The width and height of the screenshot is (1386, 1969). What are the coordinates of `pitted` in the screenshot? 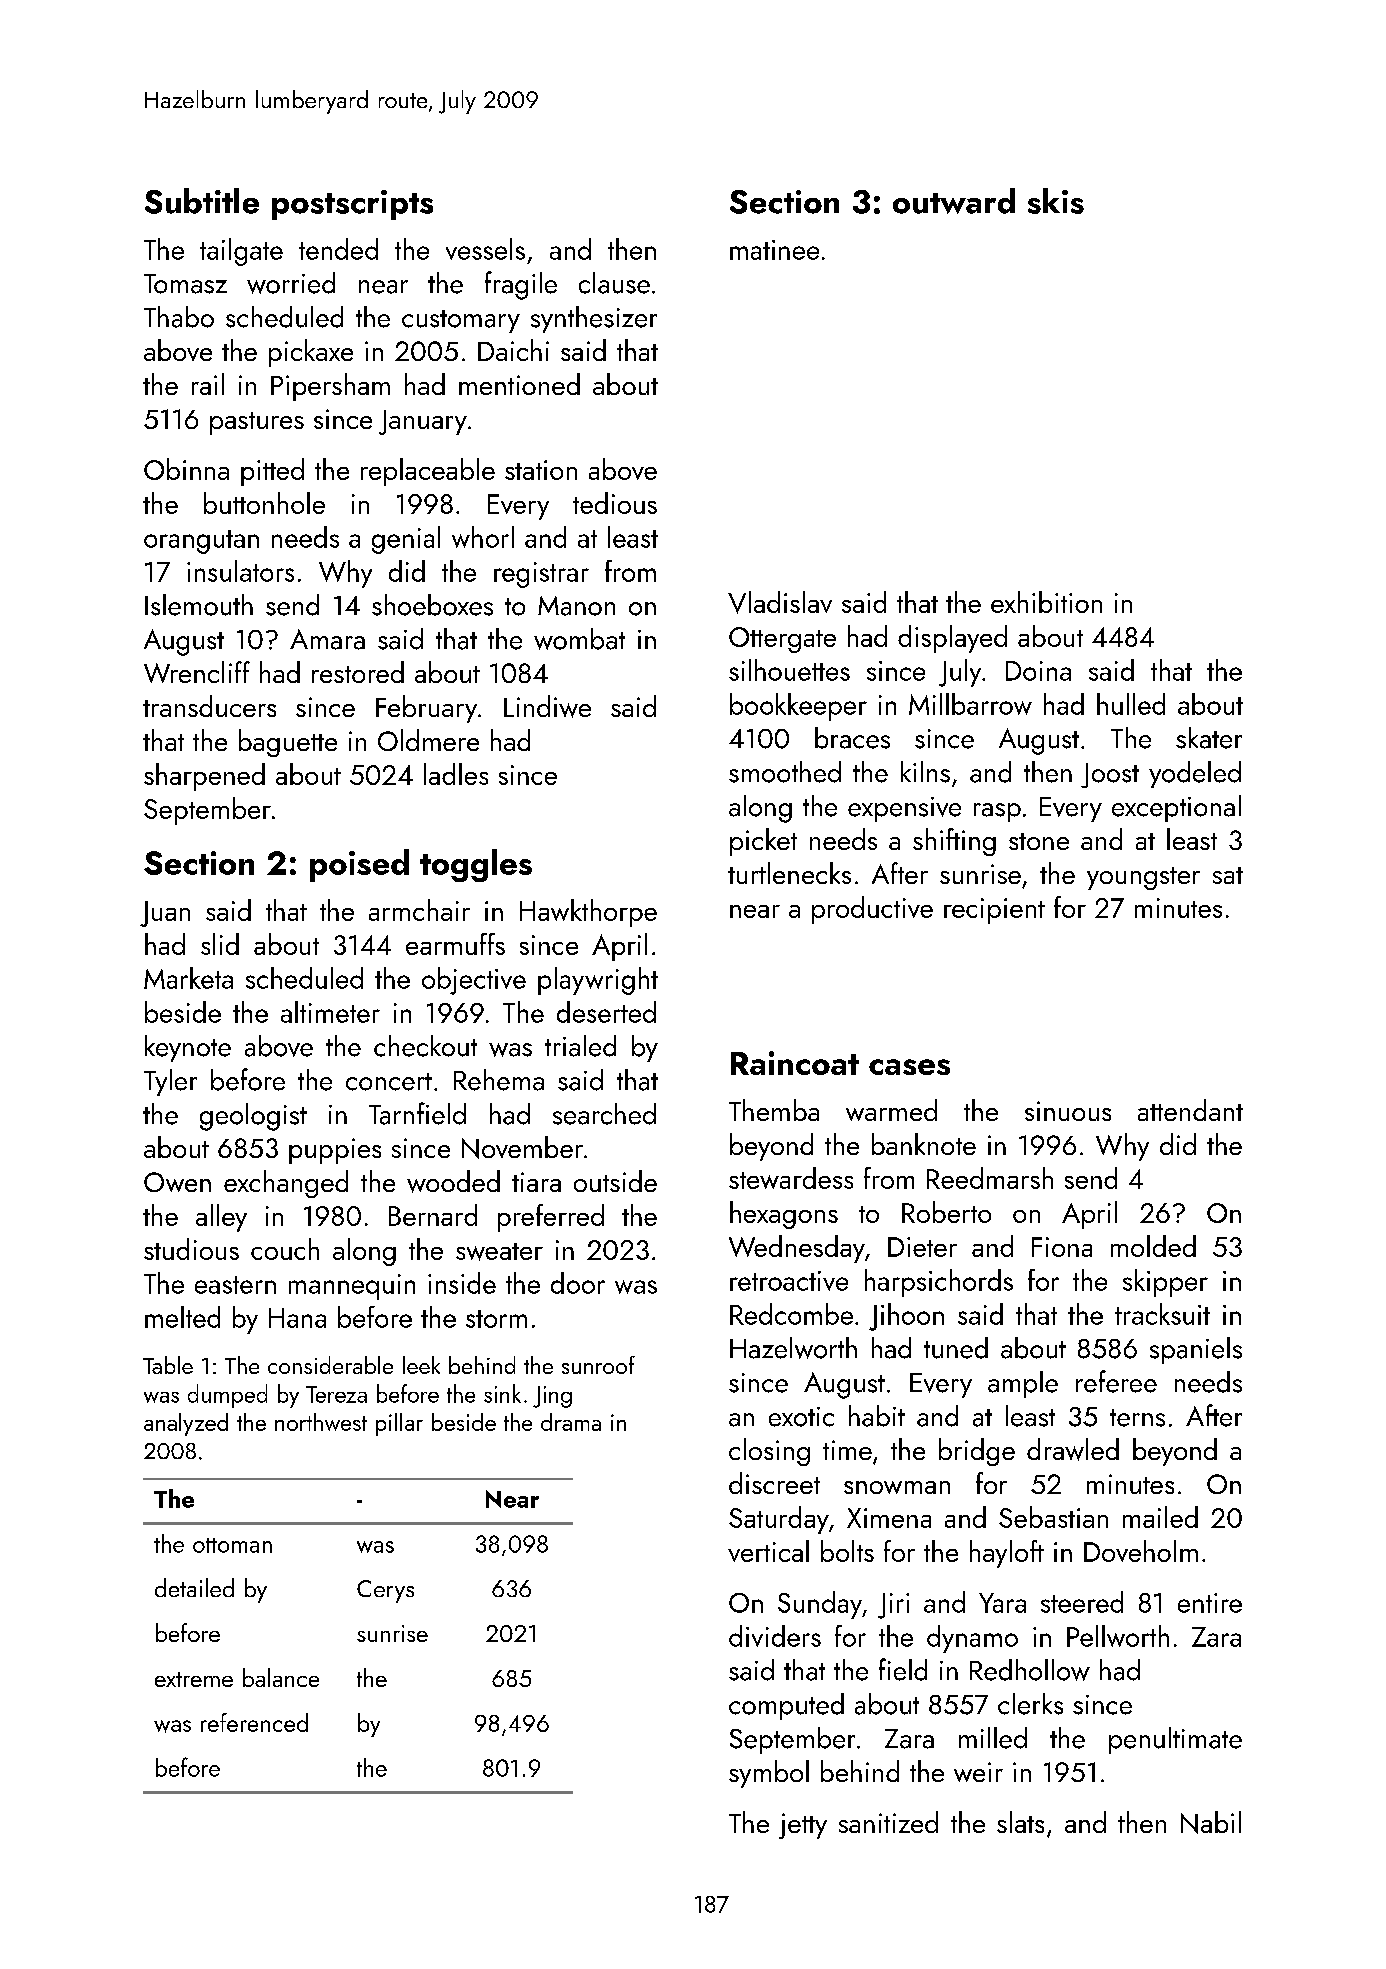 It's located at (272, 472).
